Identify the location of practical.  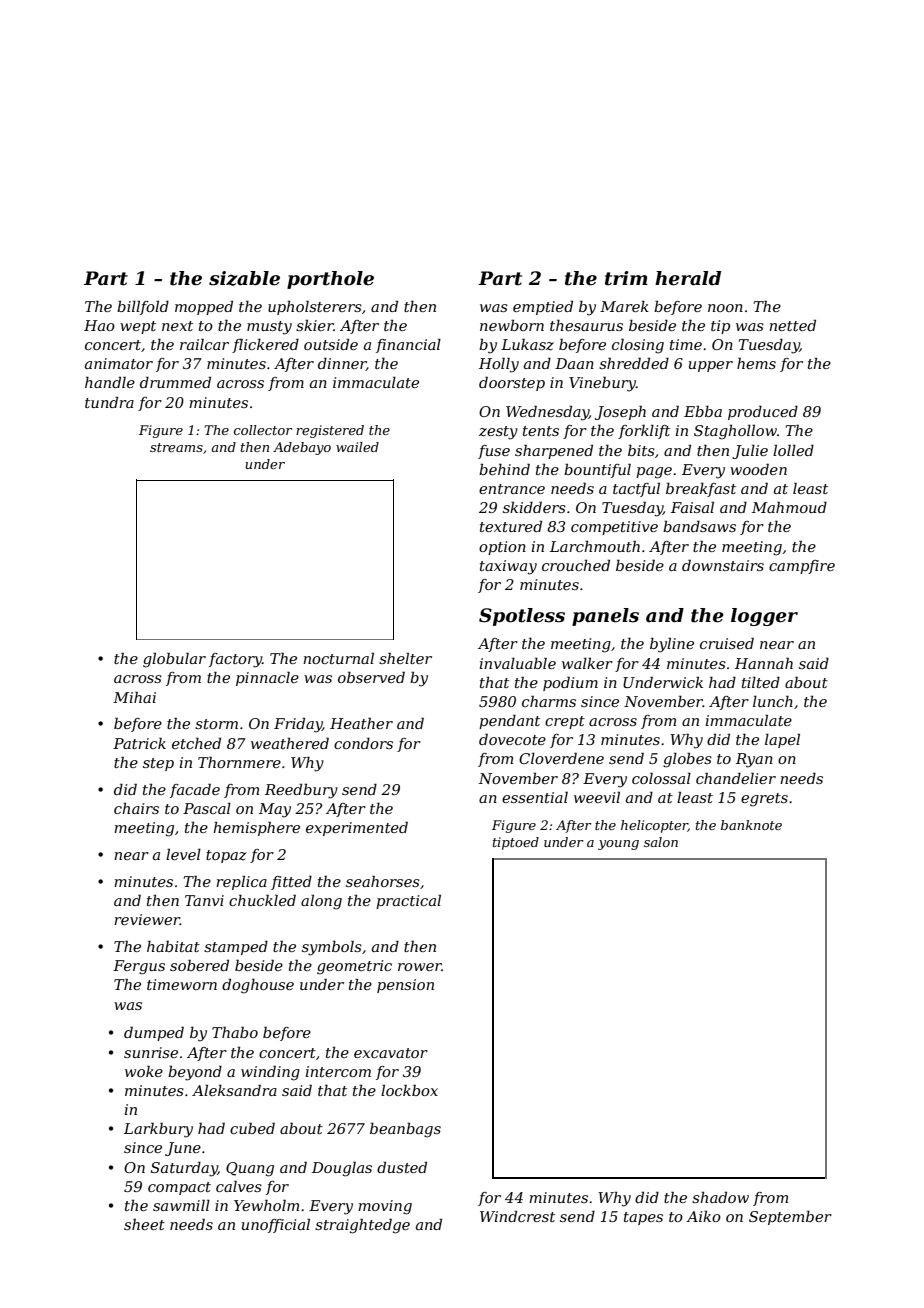
(408, 902).
